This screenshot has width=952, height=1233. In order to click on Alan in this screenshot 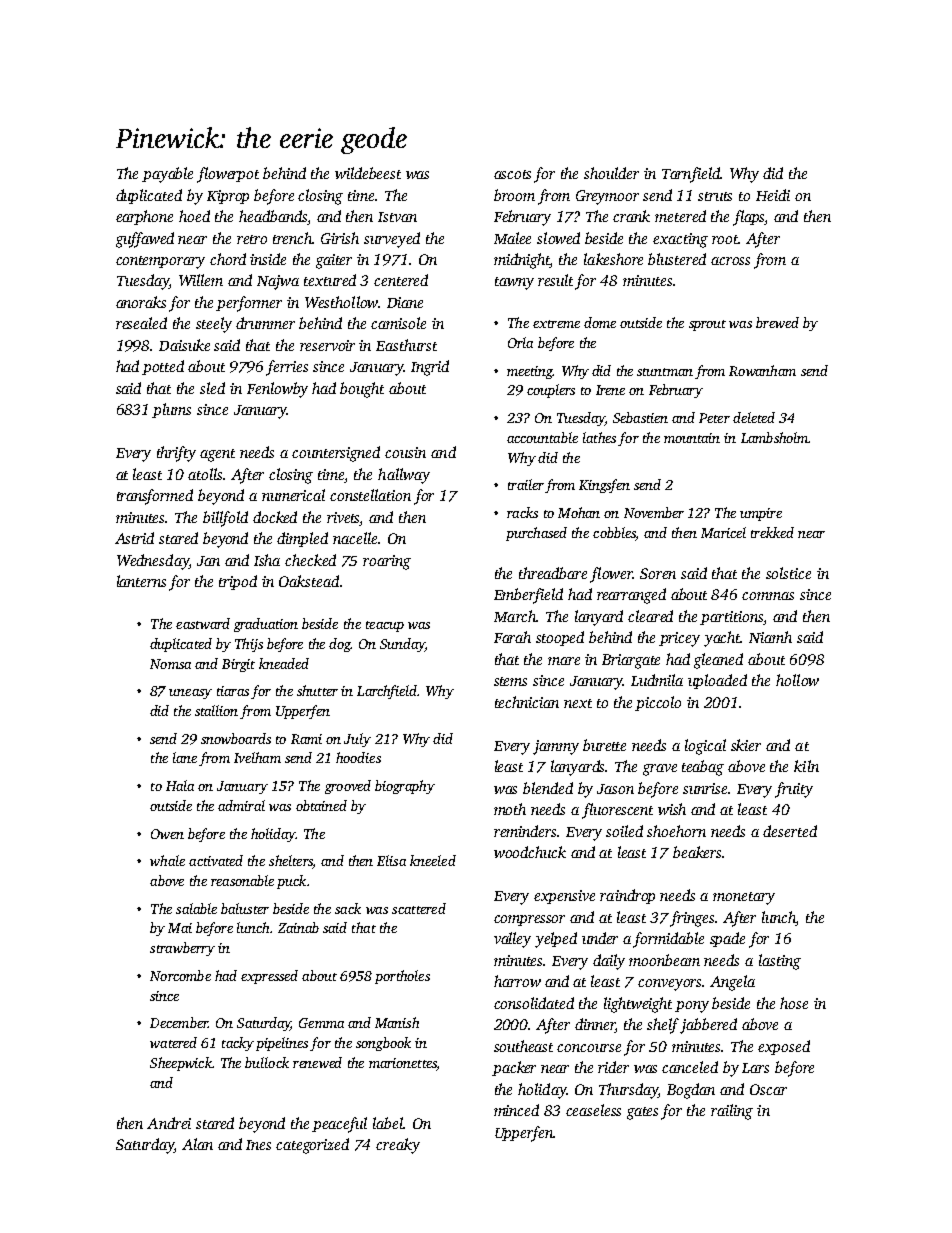, I will do `click(197, 1144)`.
